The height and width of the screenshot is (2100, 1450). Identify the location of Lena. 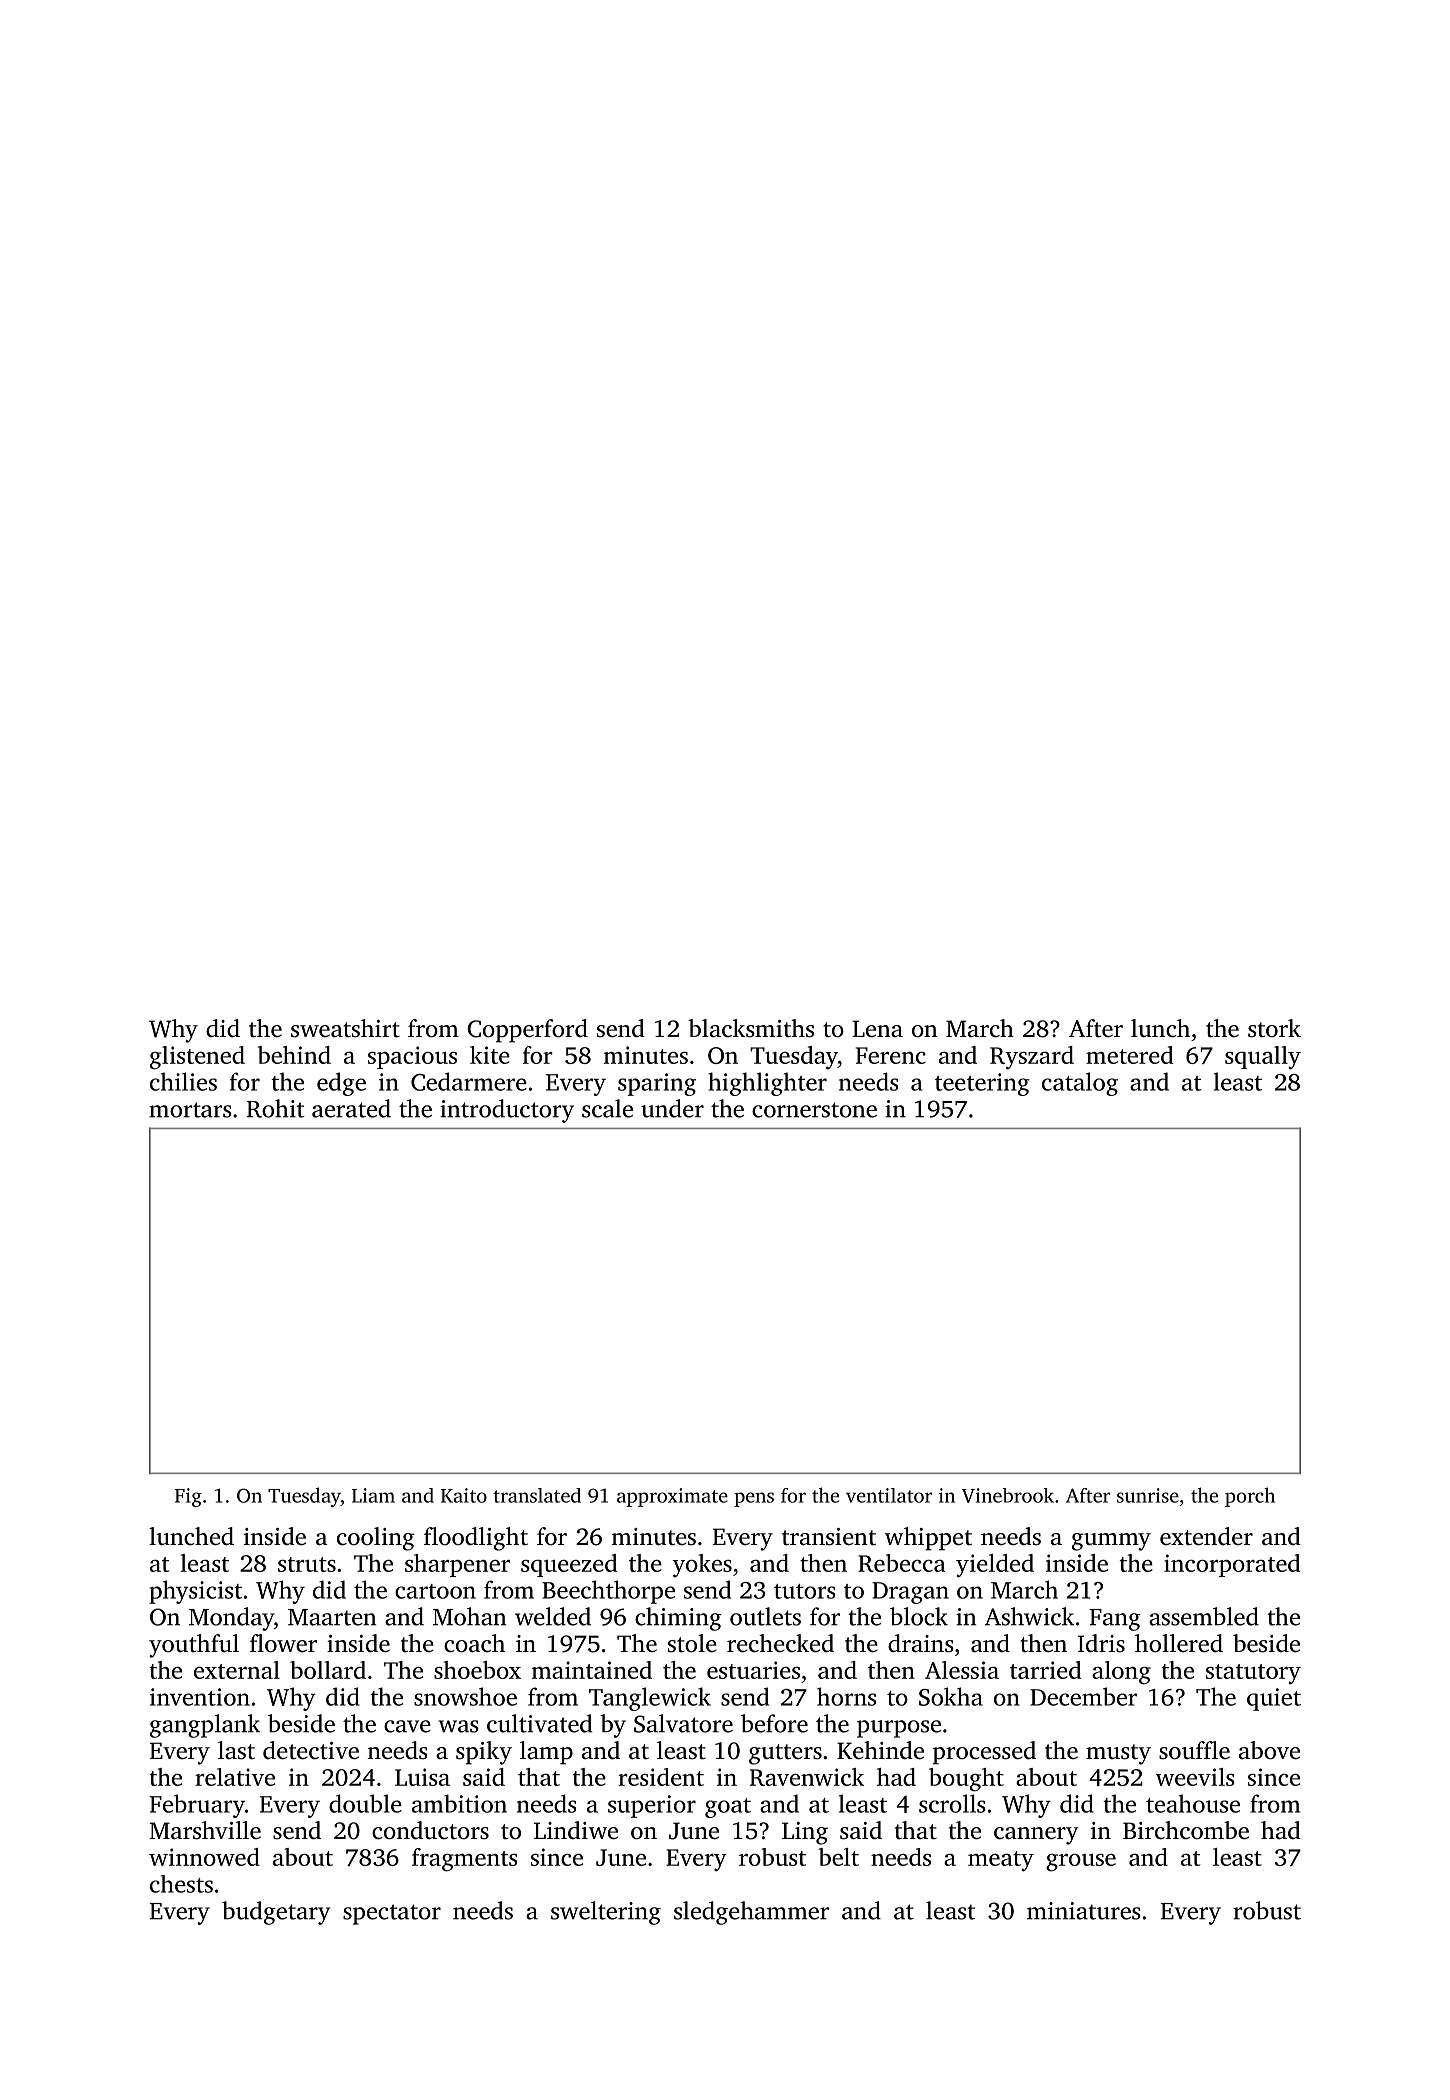
(877, 1029).
